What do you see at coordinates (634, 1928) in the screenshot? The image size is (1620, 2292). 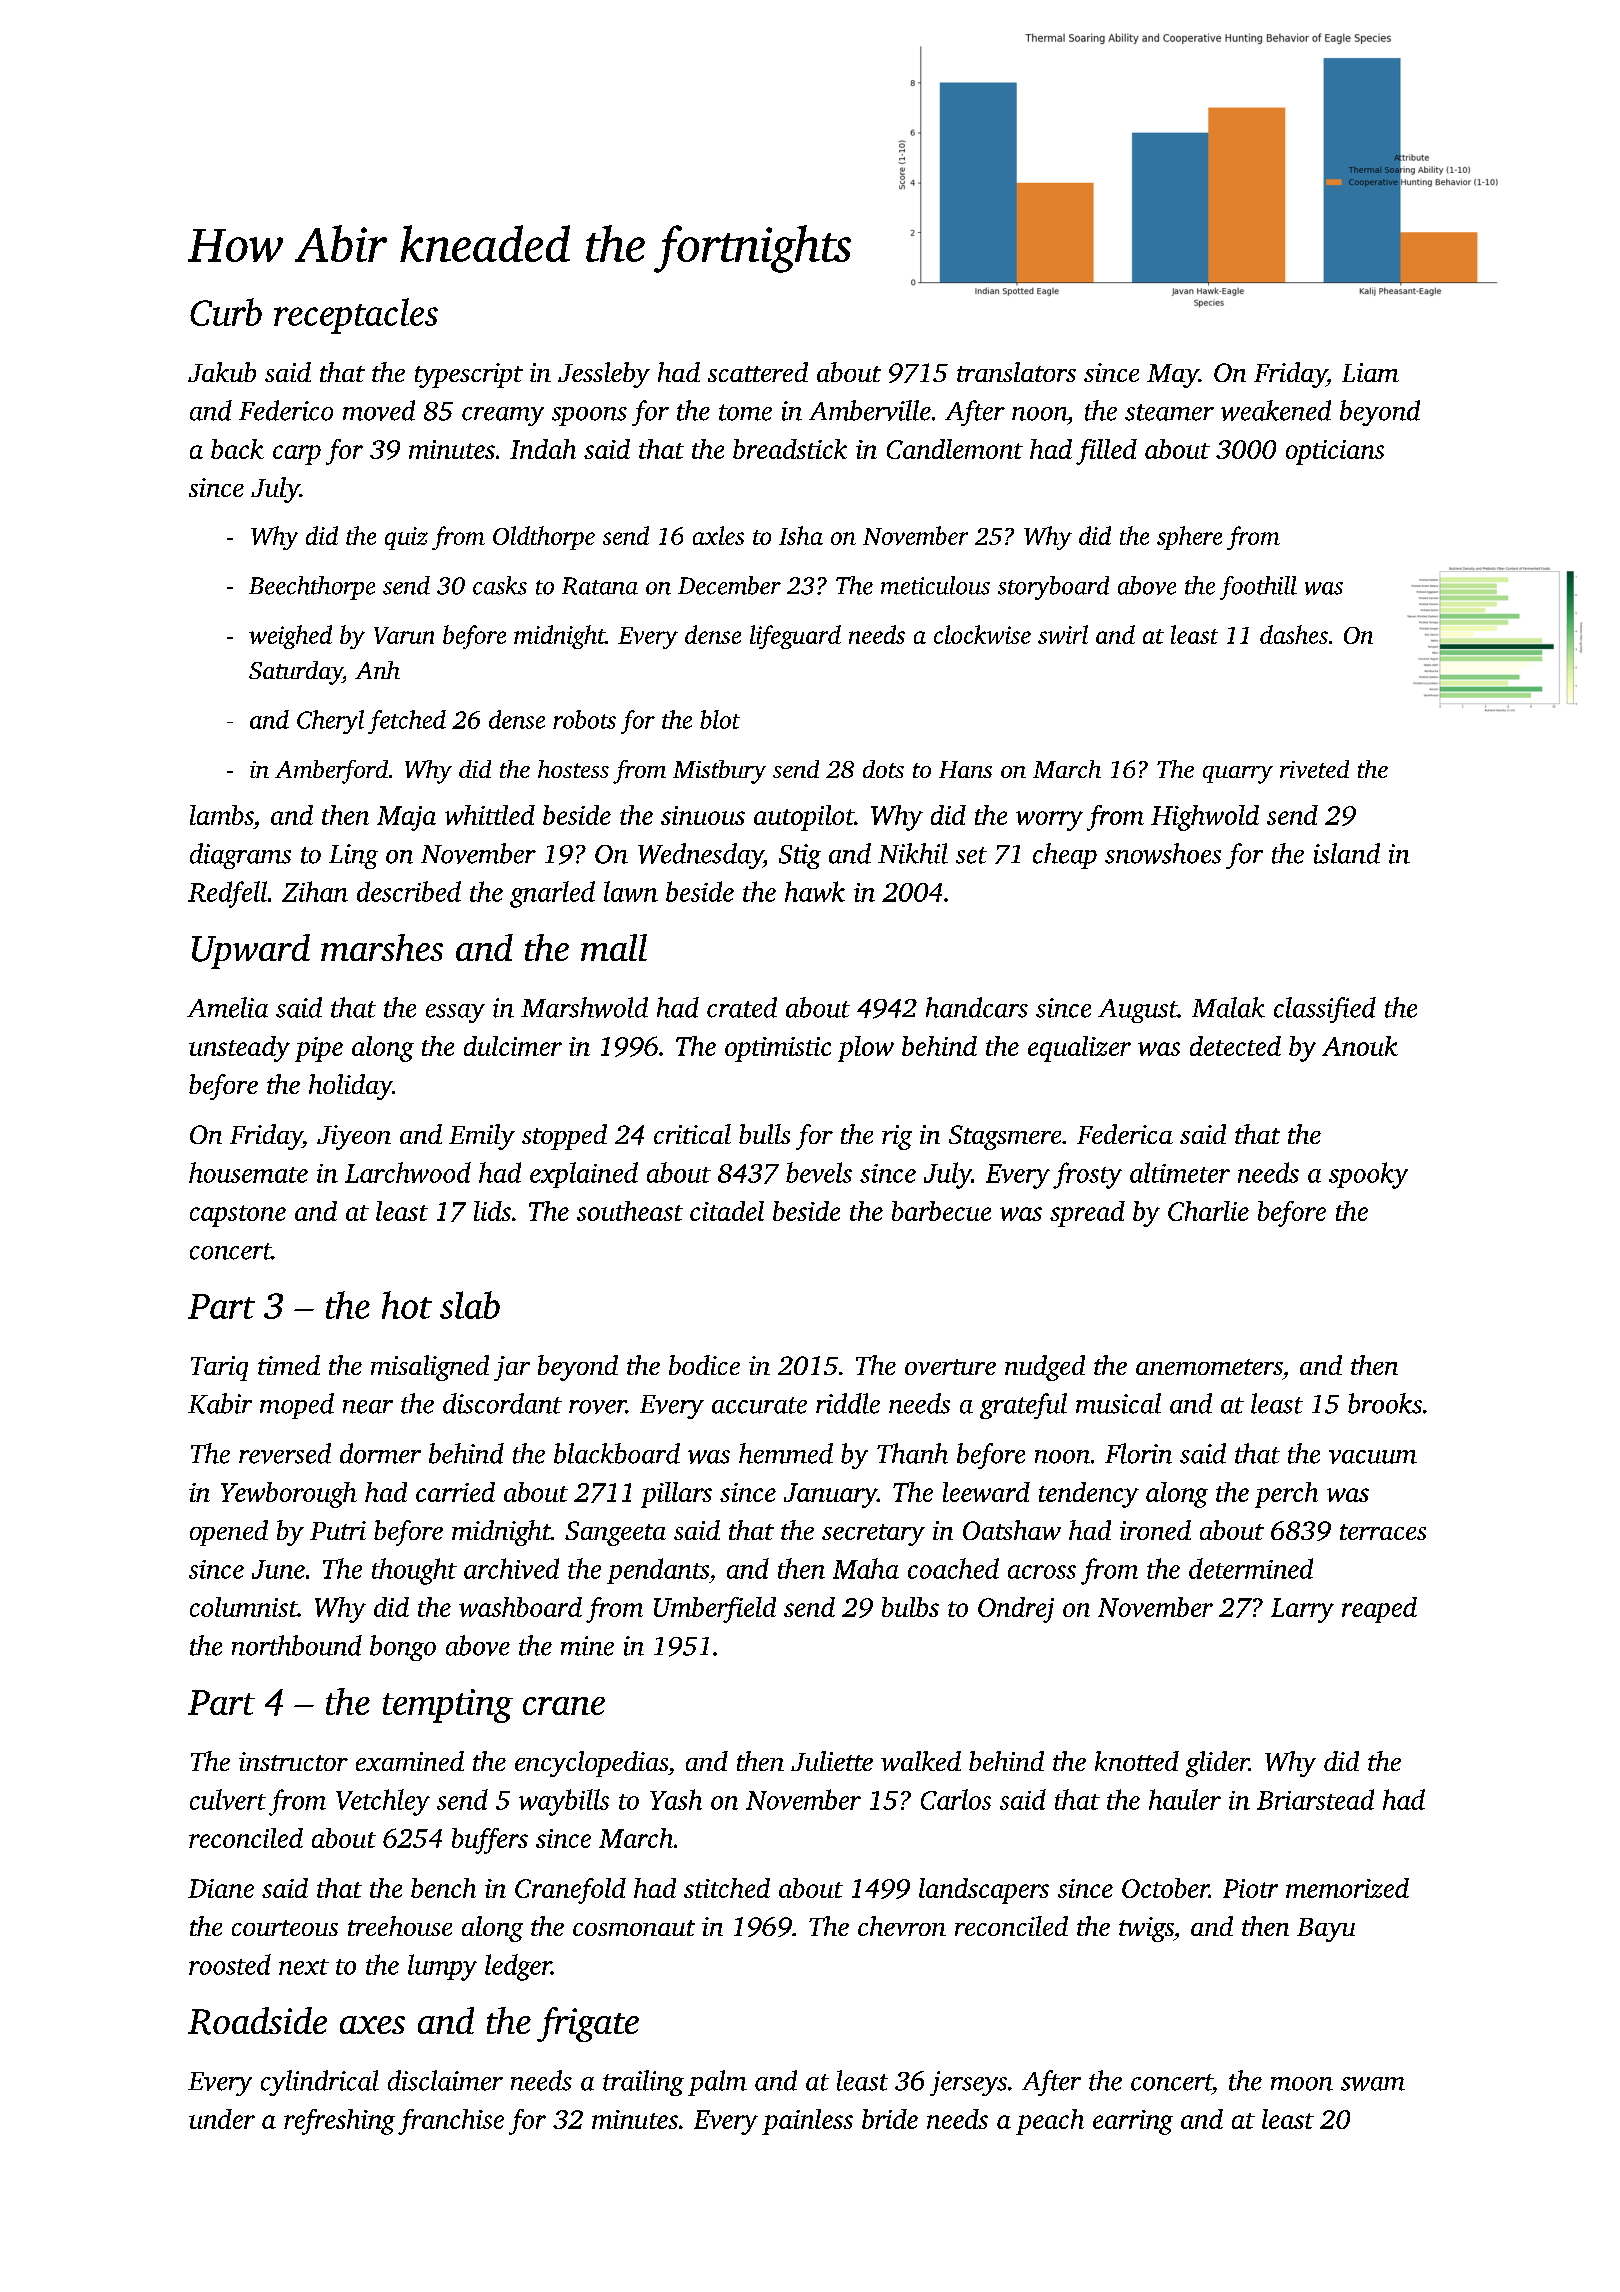 I see `cosmonaut` at bounding box center [634, 1928].
